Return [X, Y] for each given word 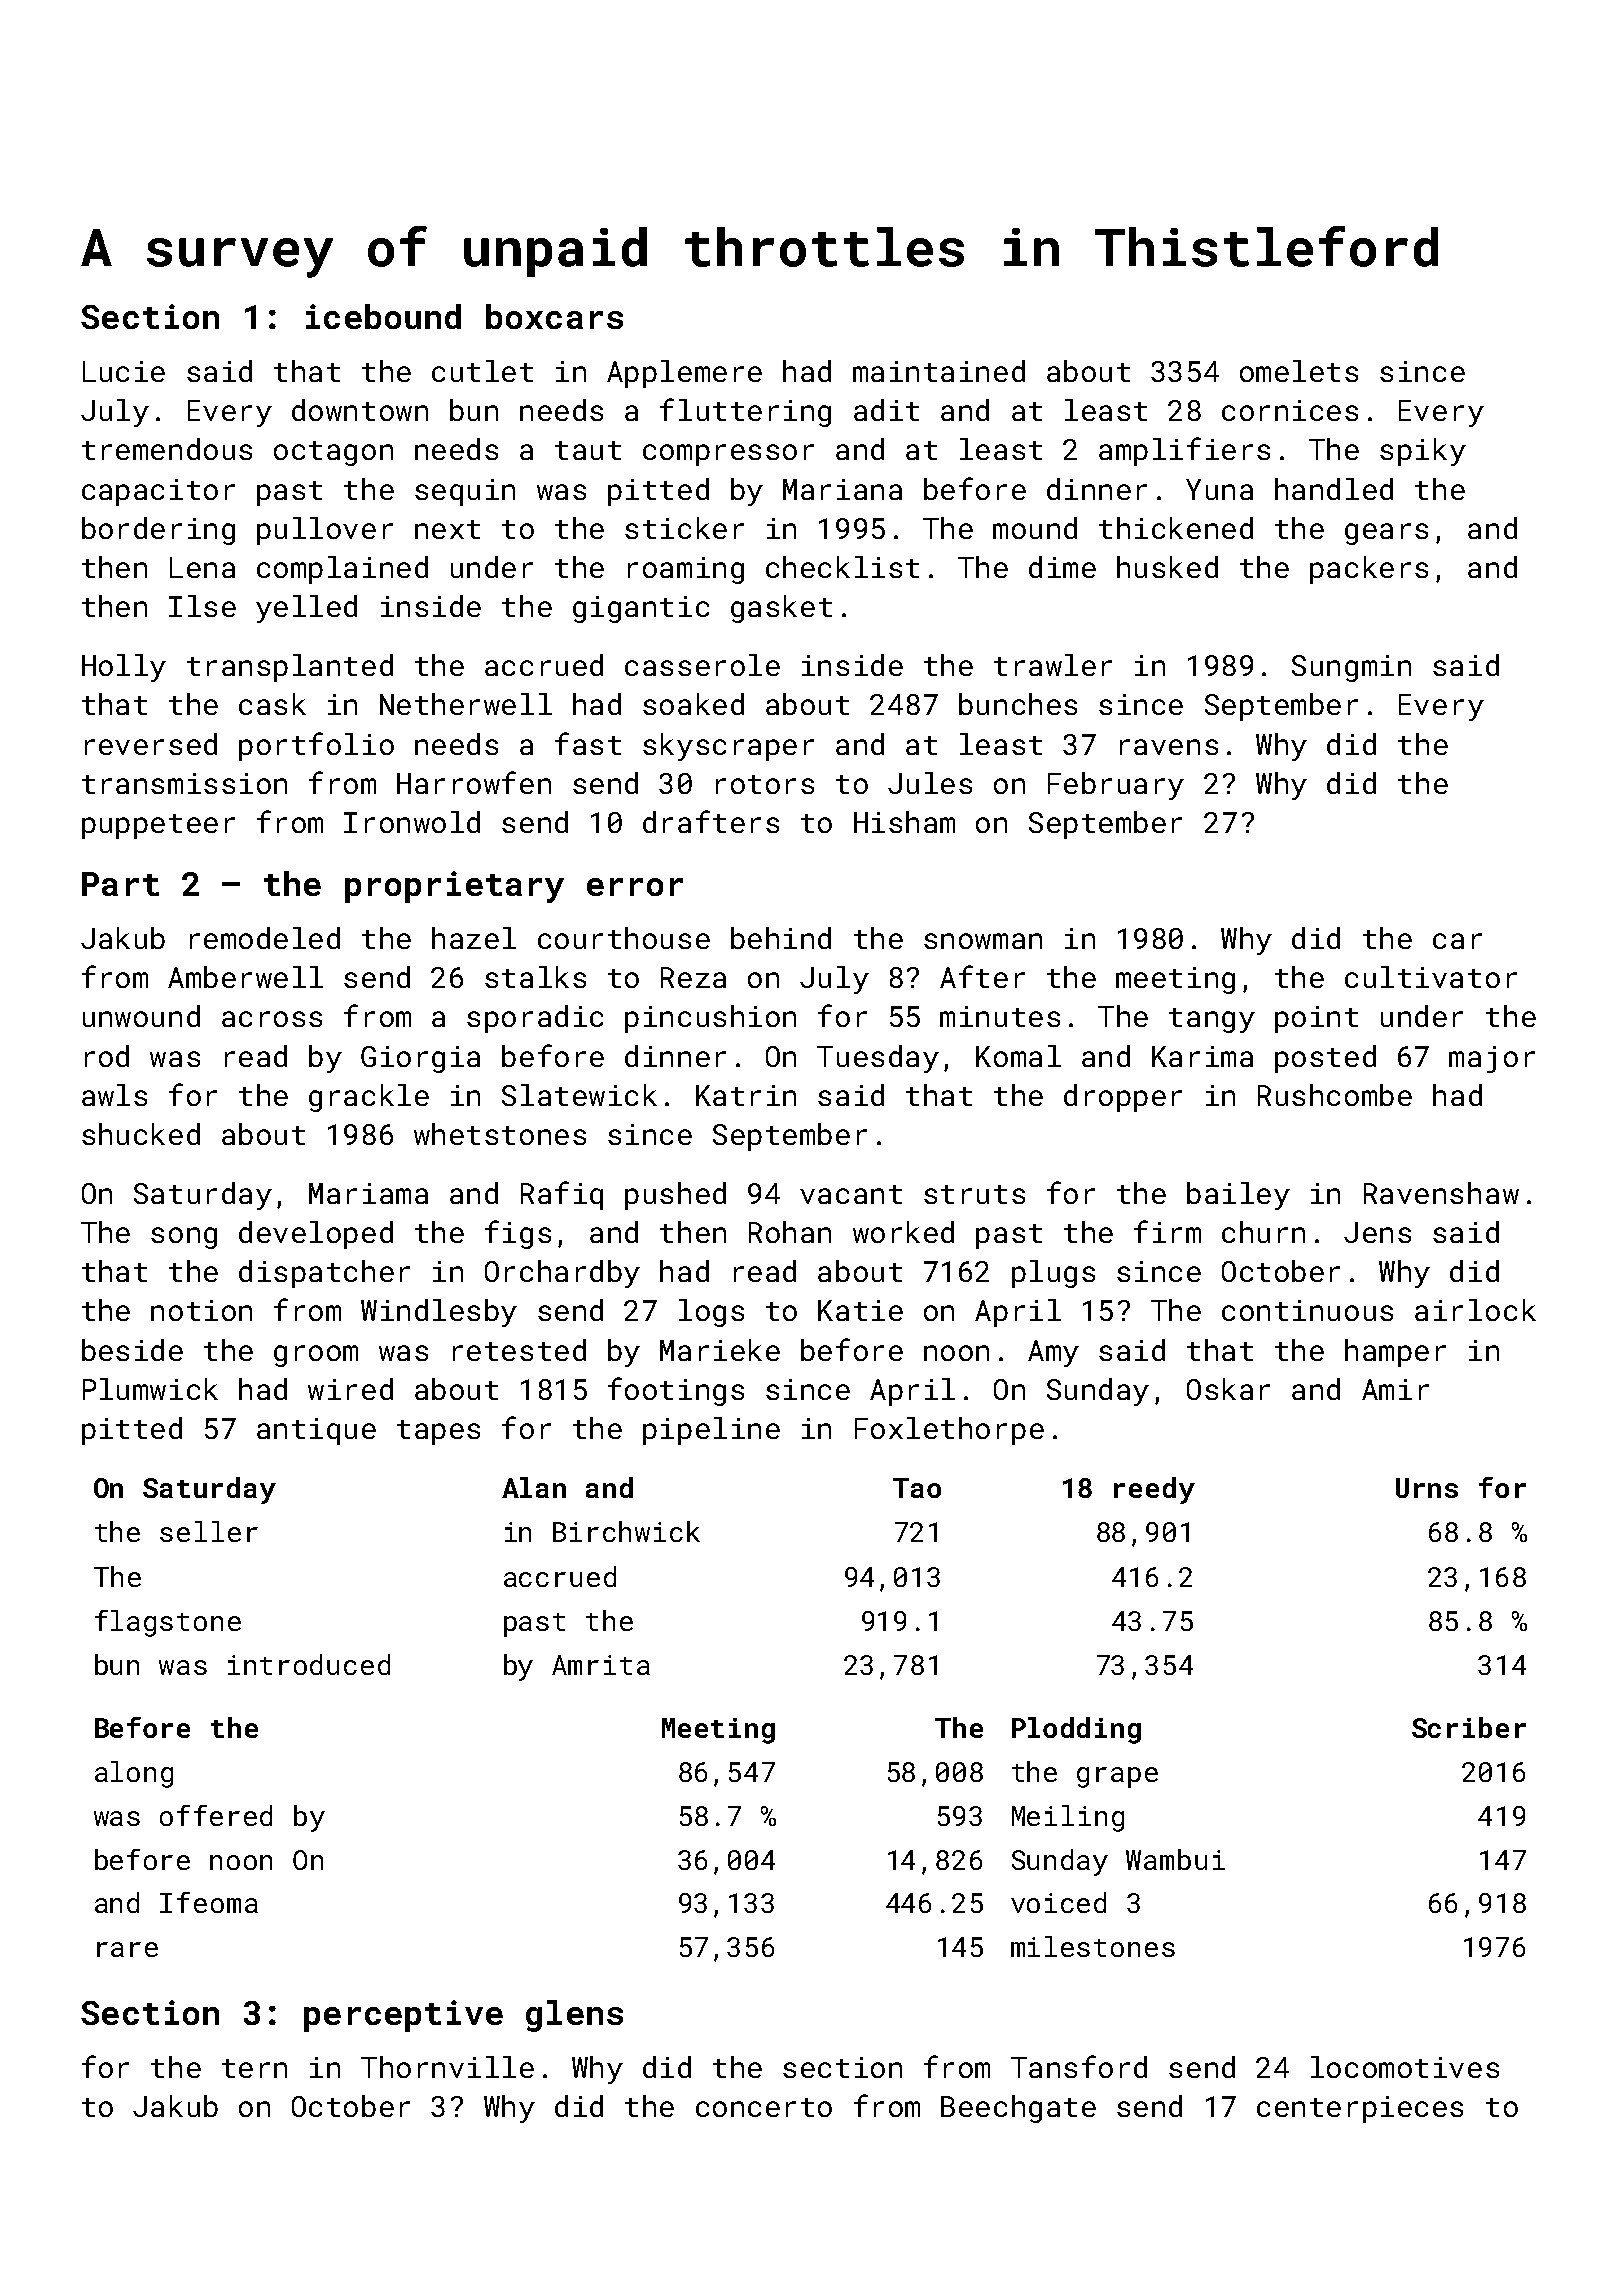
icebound [383, 316]
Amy [1053, 1353]
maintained [939, 371]
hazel [474, 938]
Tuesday [878, 1059]
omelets [1299, 371]
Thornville [447, 2067]
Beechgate [1018, 2109]
